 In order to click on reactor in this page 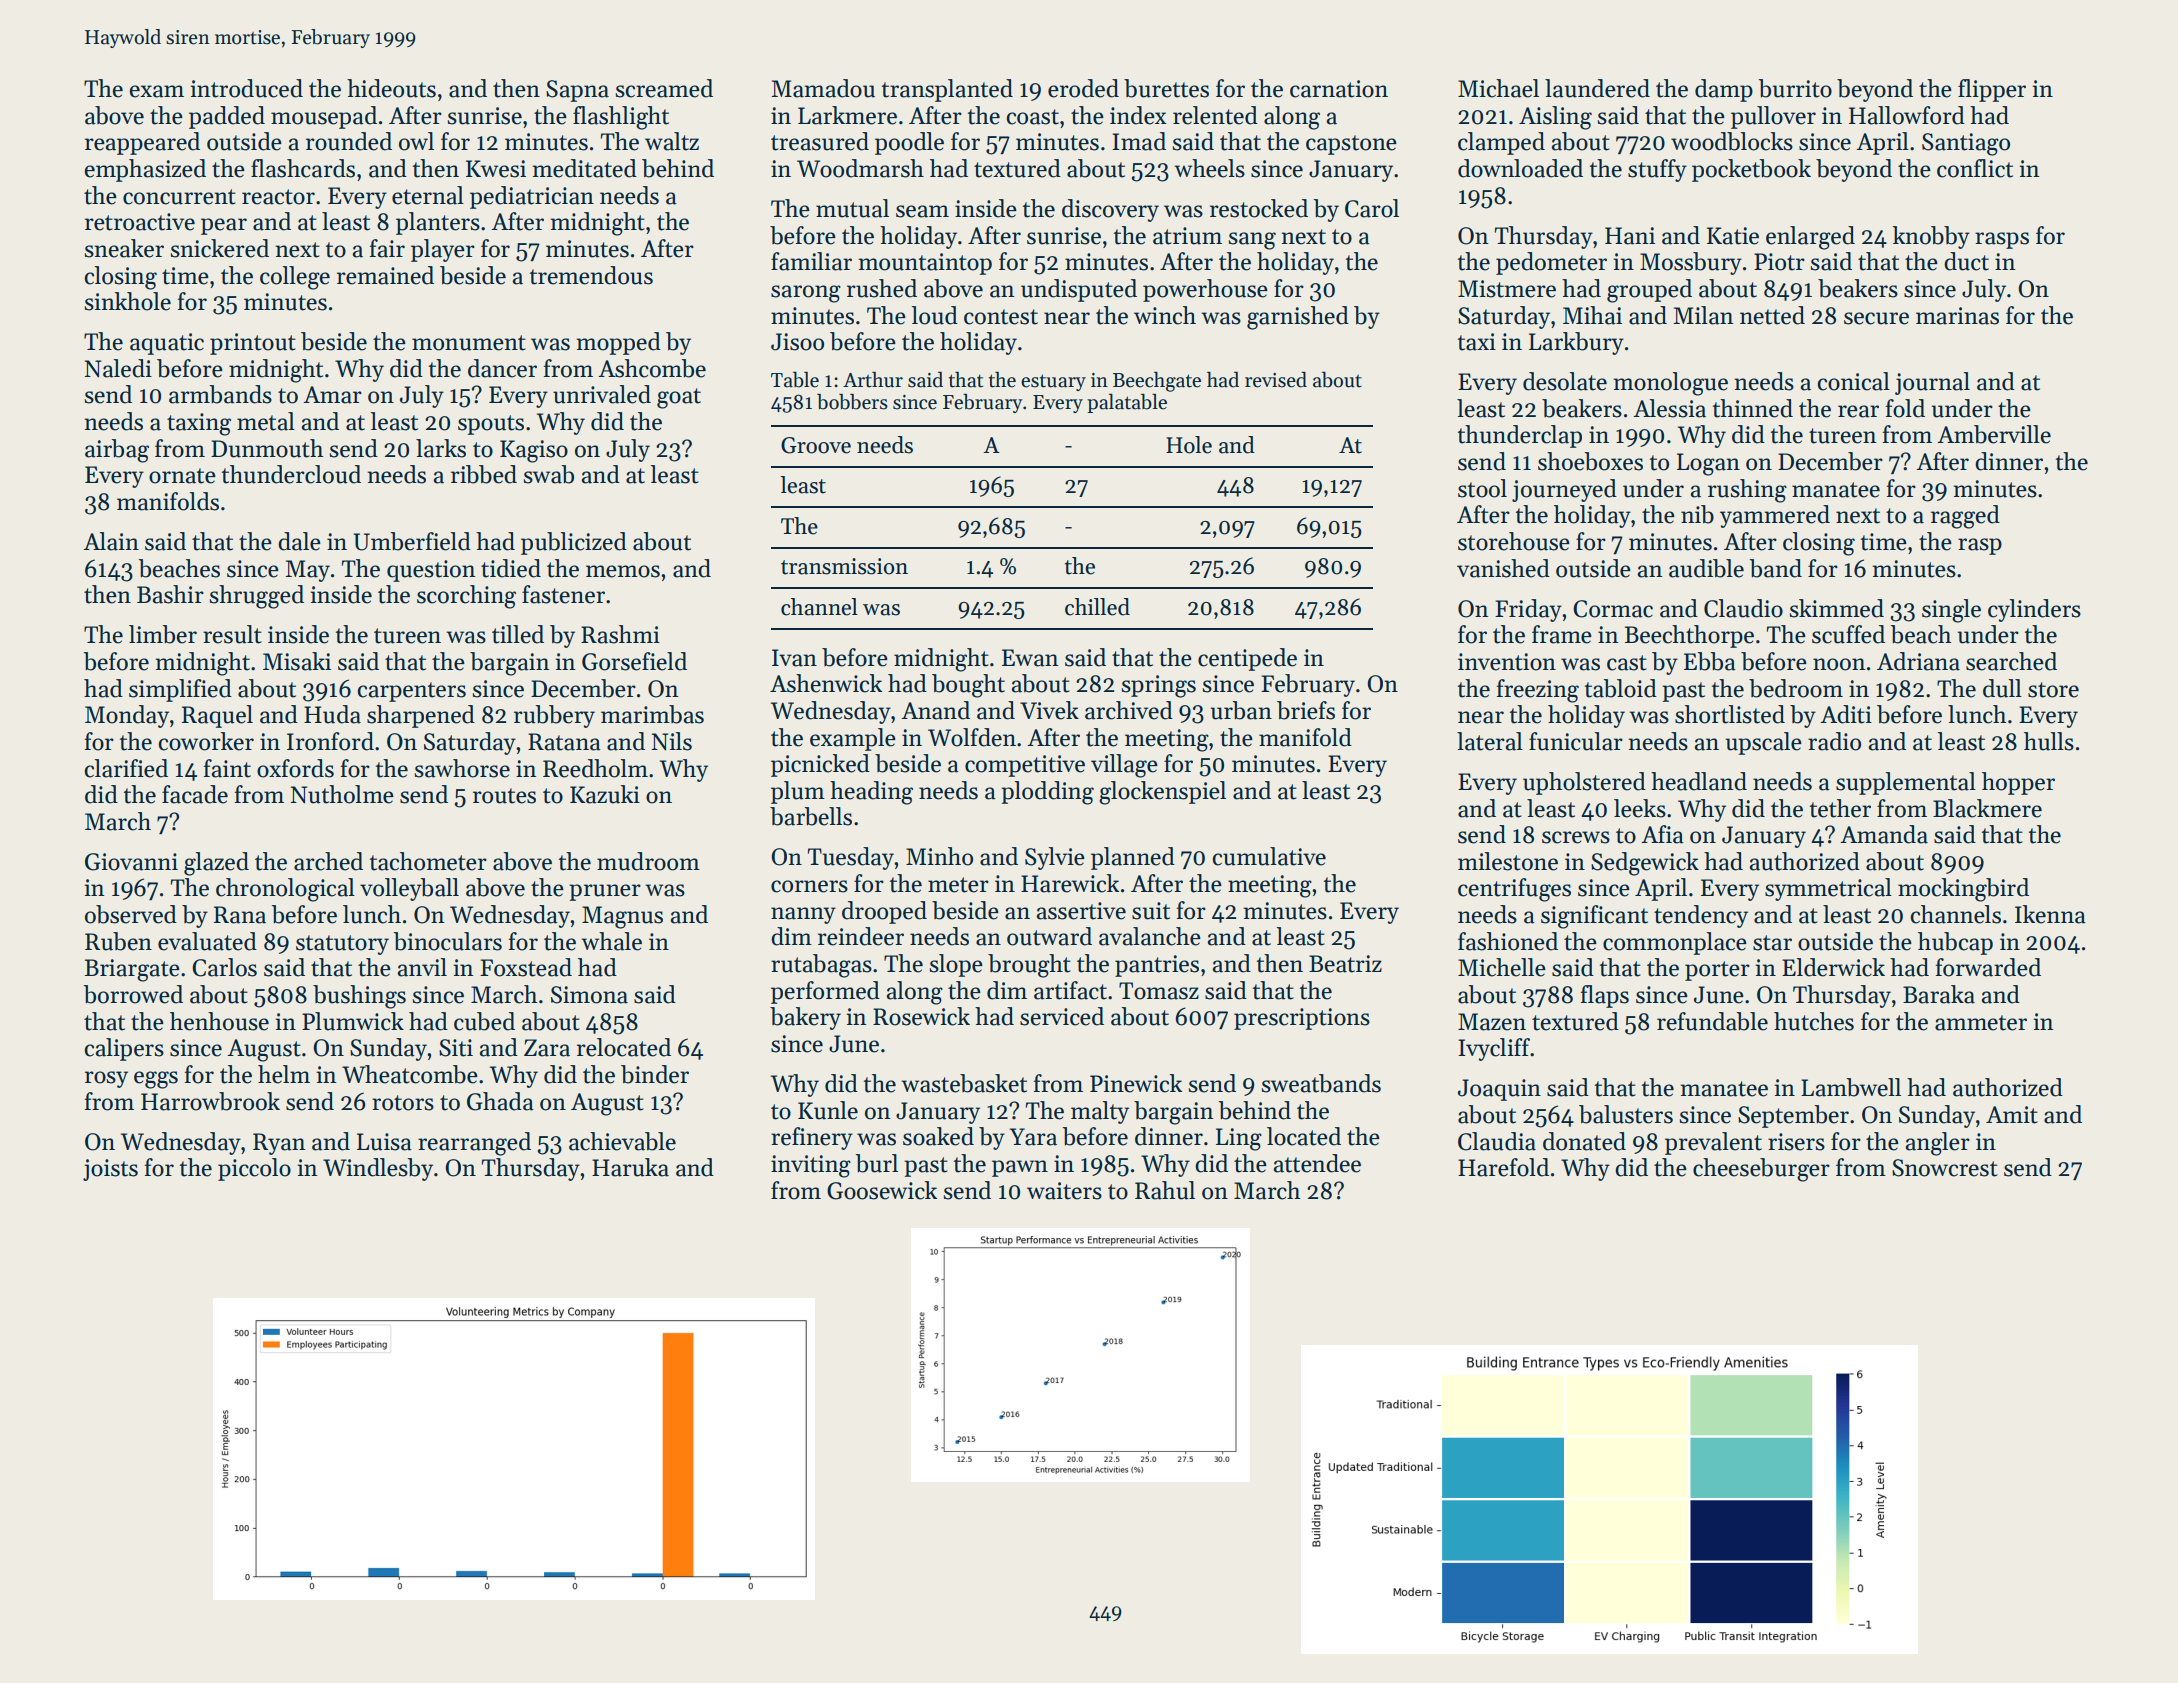, I will do `click(278, 197)`.
